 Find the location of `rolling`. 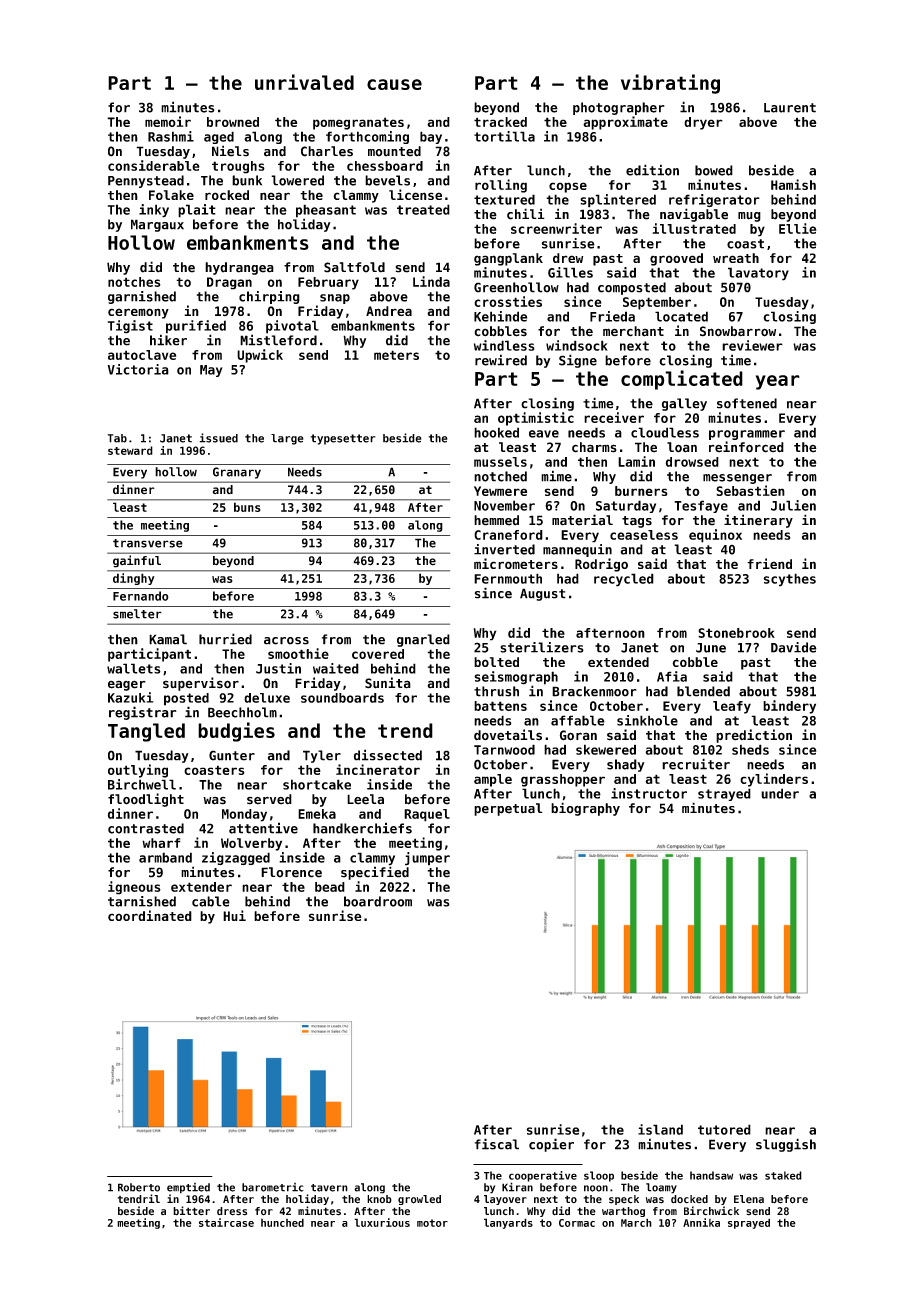

rolling is located at coordinates (501, 186).
